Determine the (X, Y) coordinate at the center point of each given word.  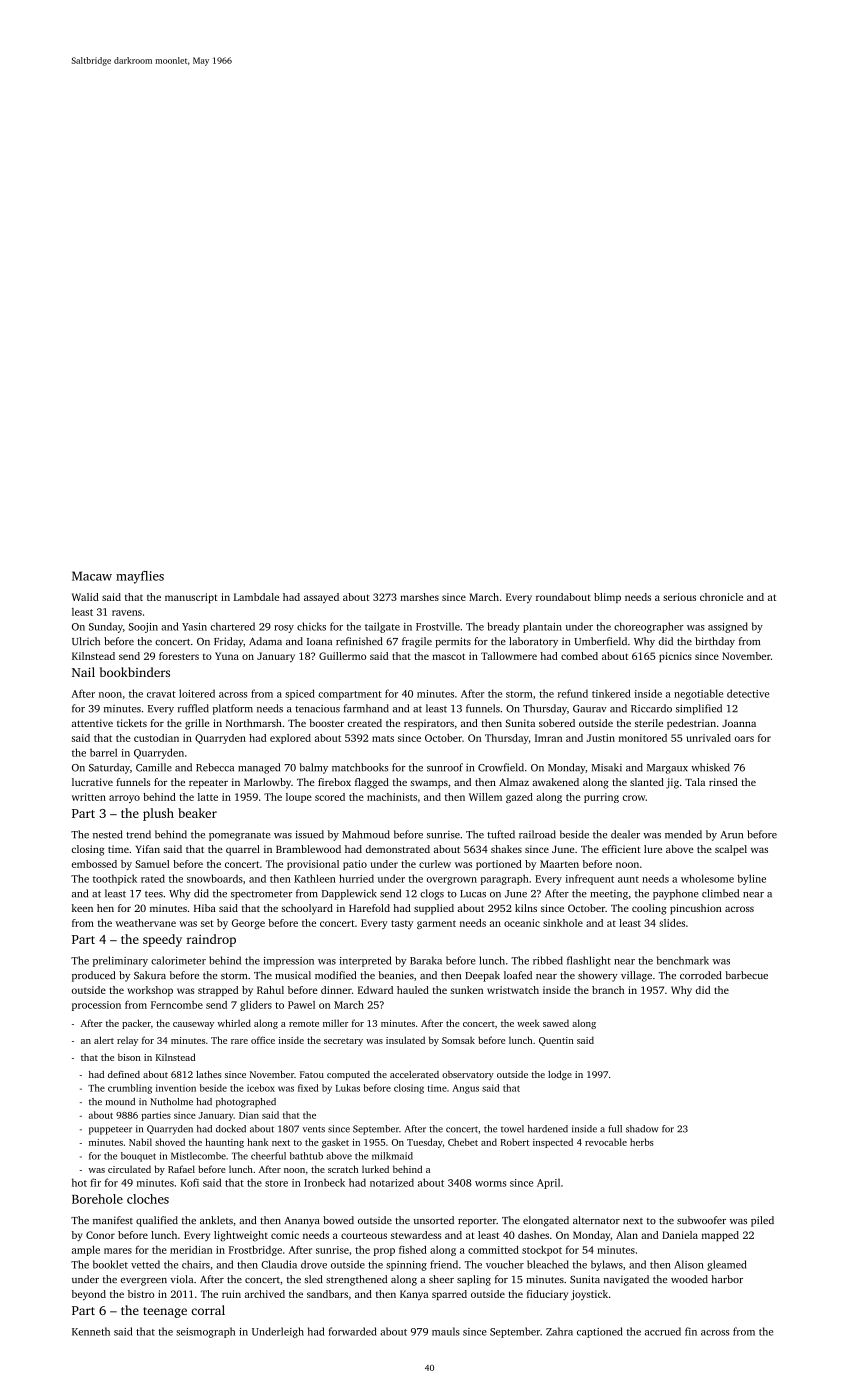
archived (265, 1294)
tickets (132, 723)
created (365, 723)
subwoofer (701, 1220)
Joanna (739, 723)
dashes (533, 1235)
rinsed (723, 782)
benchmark (683, 960)
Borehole (97, 1199)
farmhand (366, 708)
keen (82, 908)
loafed (518, 975)
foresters (179, 656)
